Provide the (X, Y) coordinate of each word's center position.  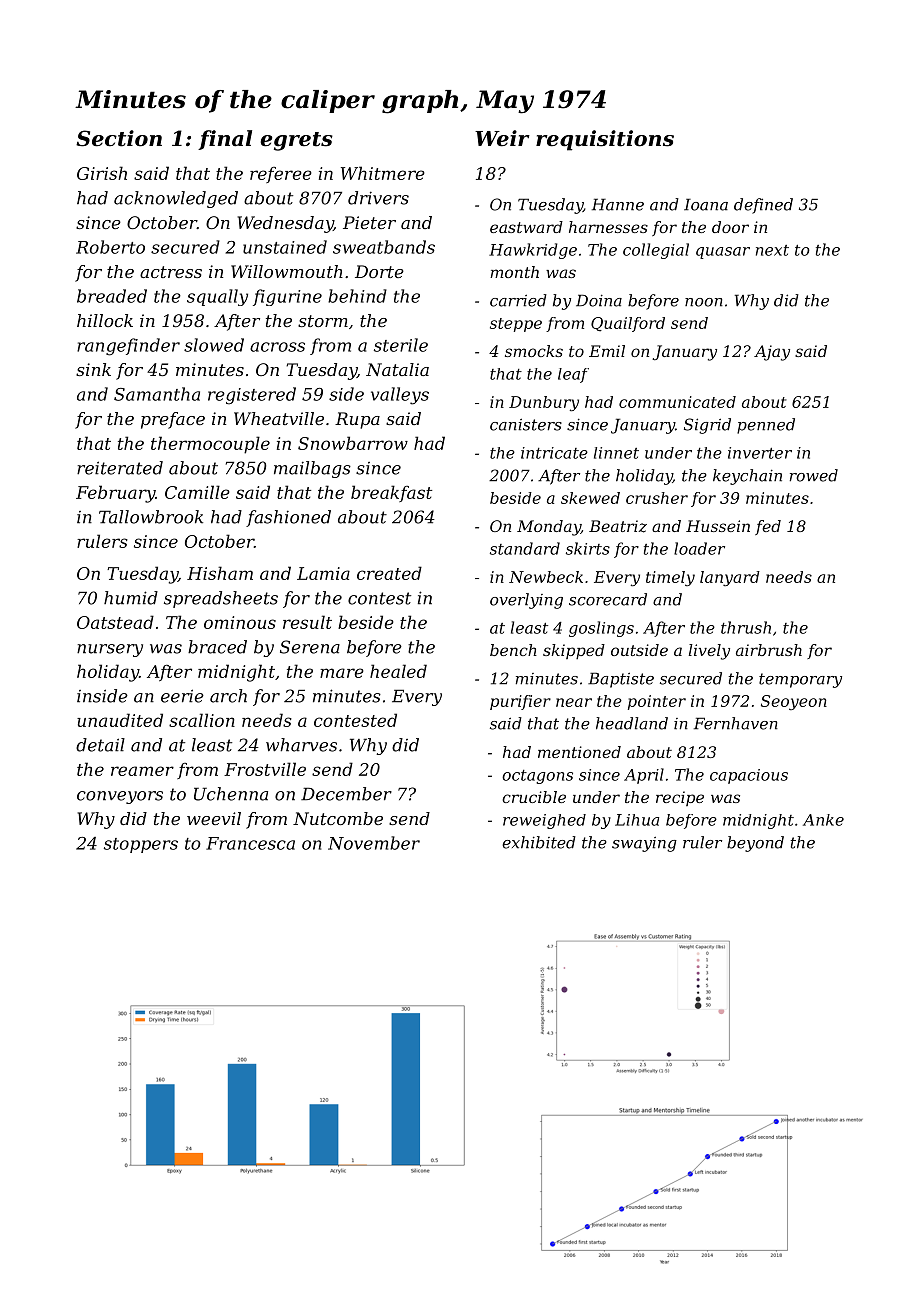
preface (173, 420)
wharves (301, 745)
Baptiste (621, 680)
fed (768, 527)
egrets (296, 141)
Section (119, 138)
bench (513, 650)
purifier (520, 702)
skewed (590, 498)
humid (131, 598)
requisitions (605, 140)
